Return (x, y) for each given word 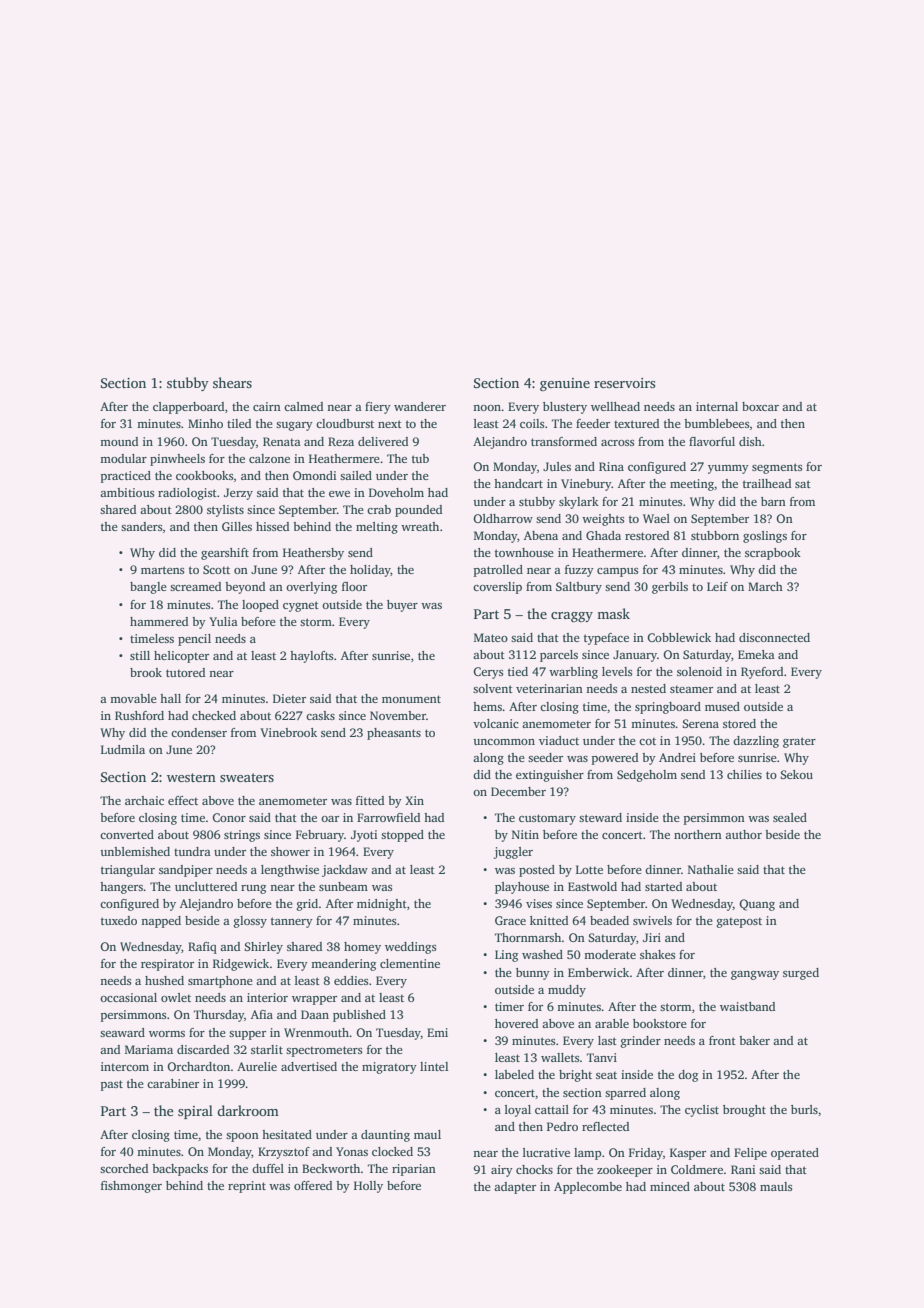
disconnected (774, 637)
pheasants (394, 734)
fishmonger (131, 1187)
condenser (199, 732)
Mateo (491, 637)
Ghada (603, 535)
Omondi (314, 475)
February (320, 836)
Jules (557, 466)
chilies (744, 774)
